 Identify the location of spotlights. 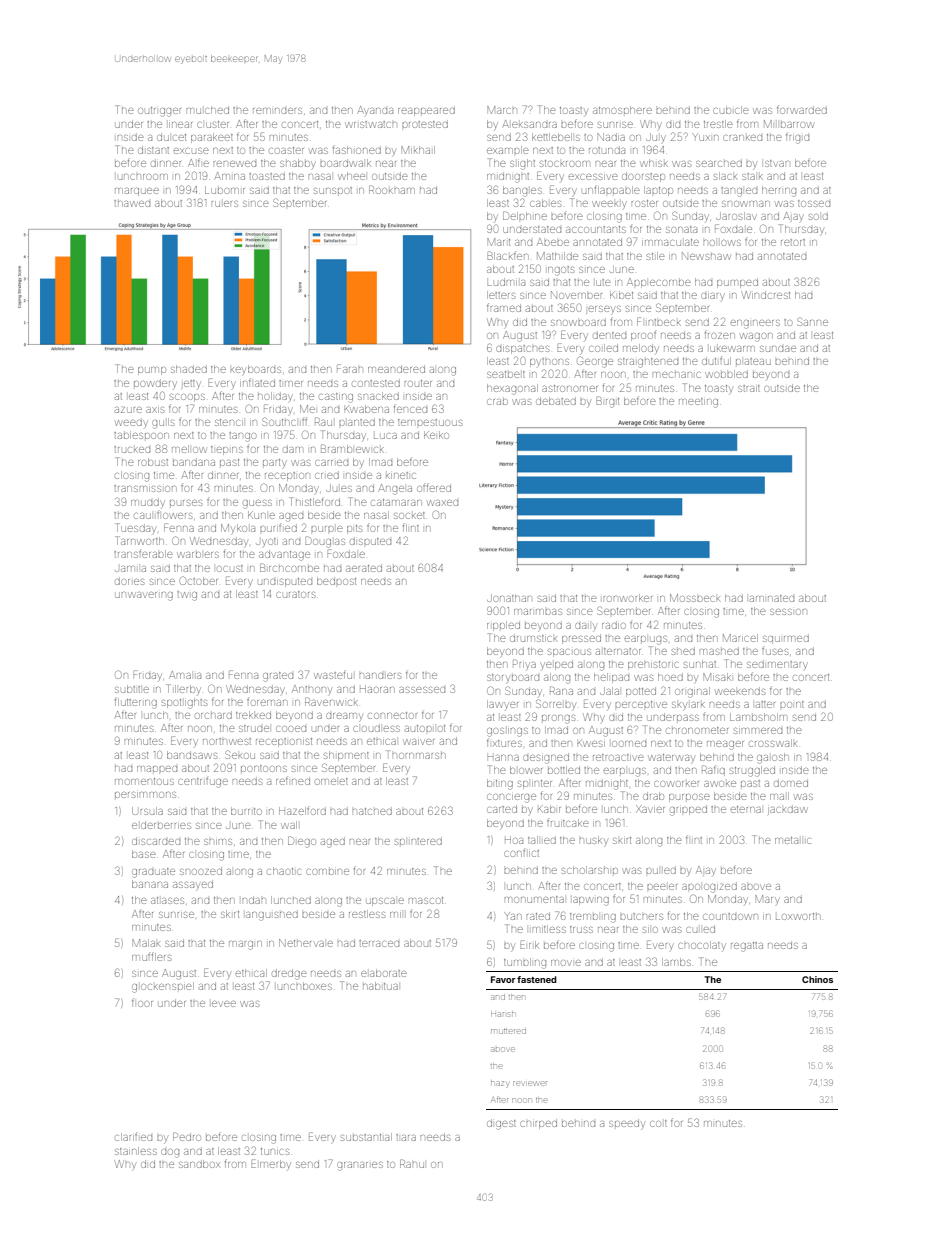
(184, 703).
